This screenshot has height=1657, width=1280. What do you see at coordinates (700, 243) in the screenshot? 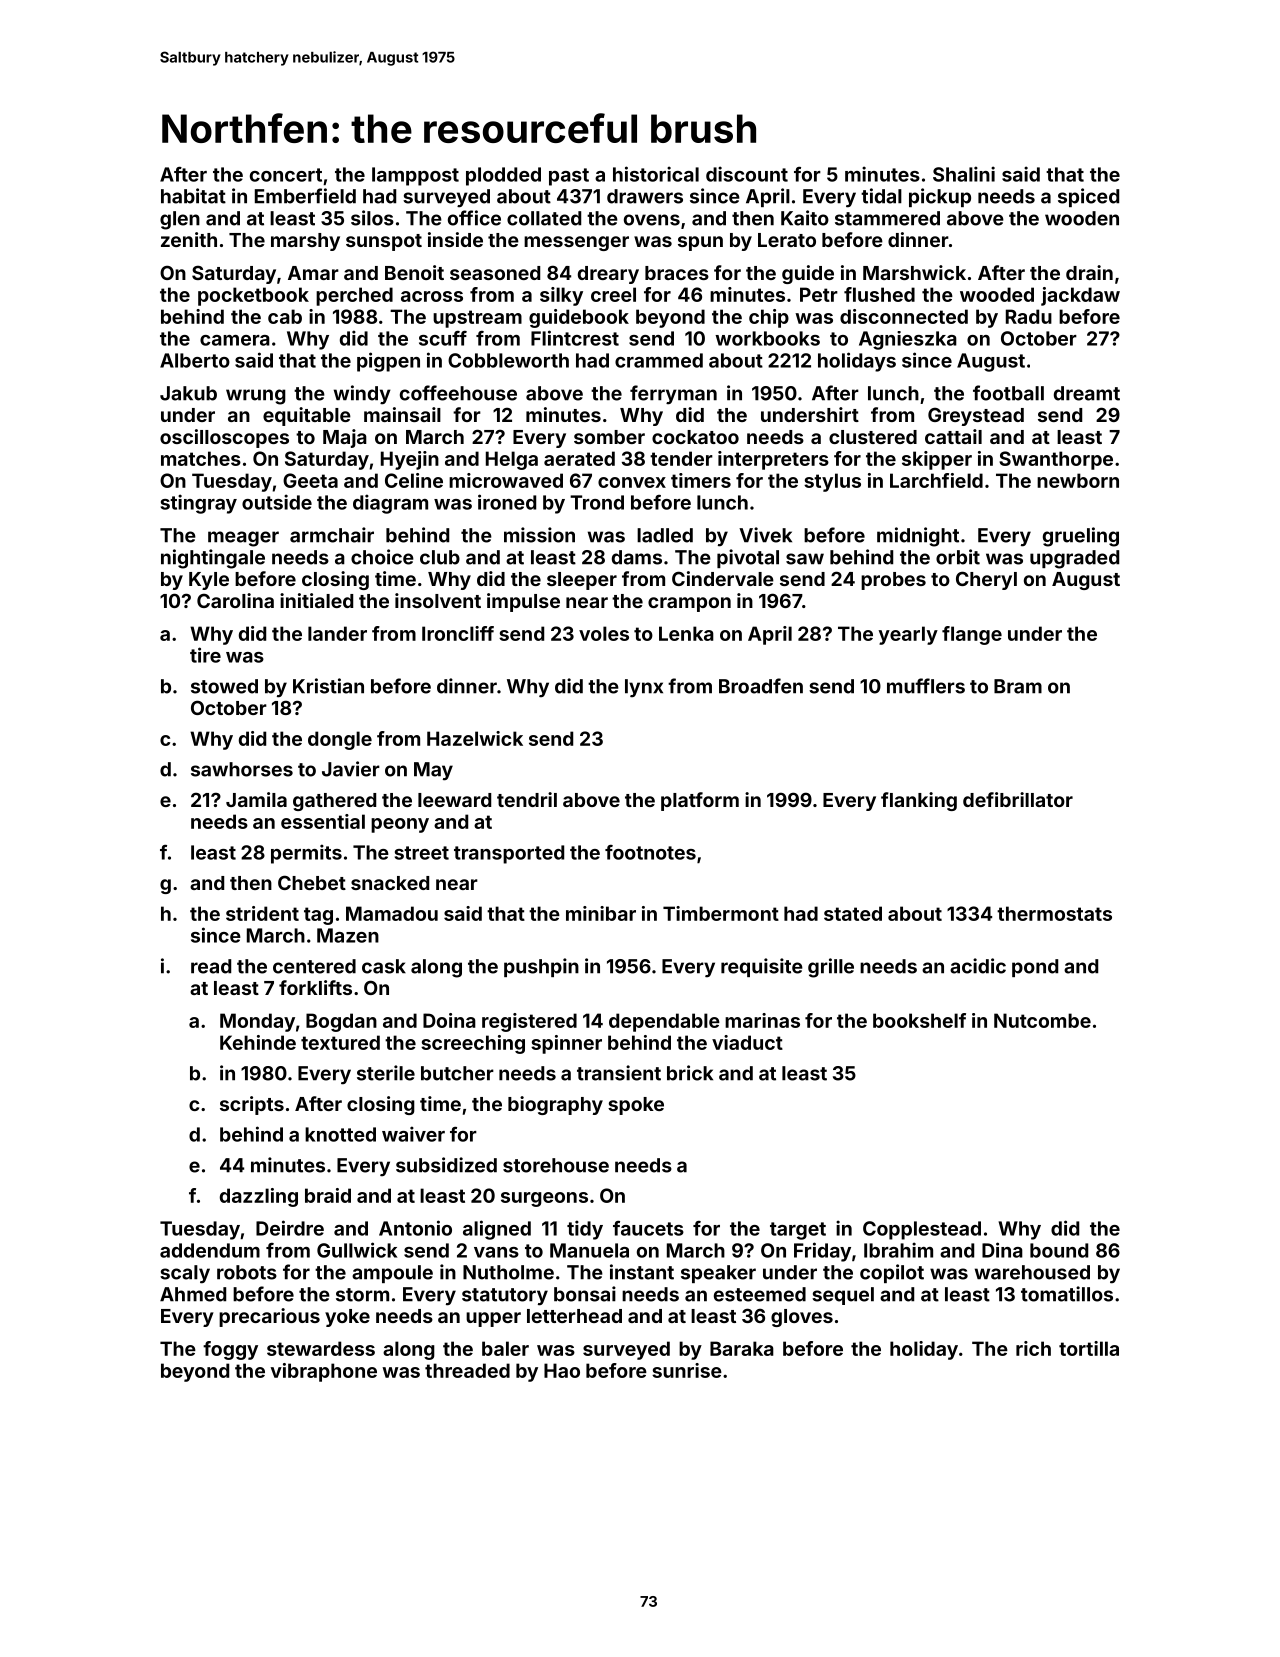
I see `spun` at bounding box center [700, 243].
